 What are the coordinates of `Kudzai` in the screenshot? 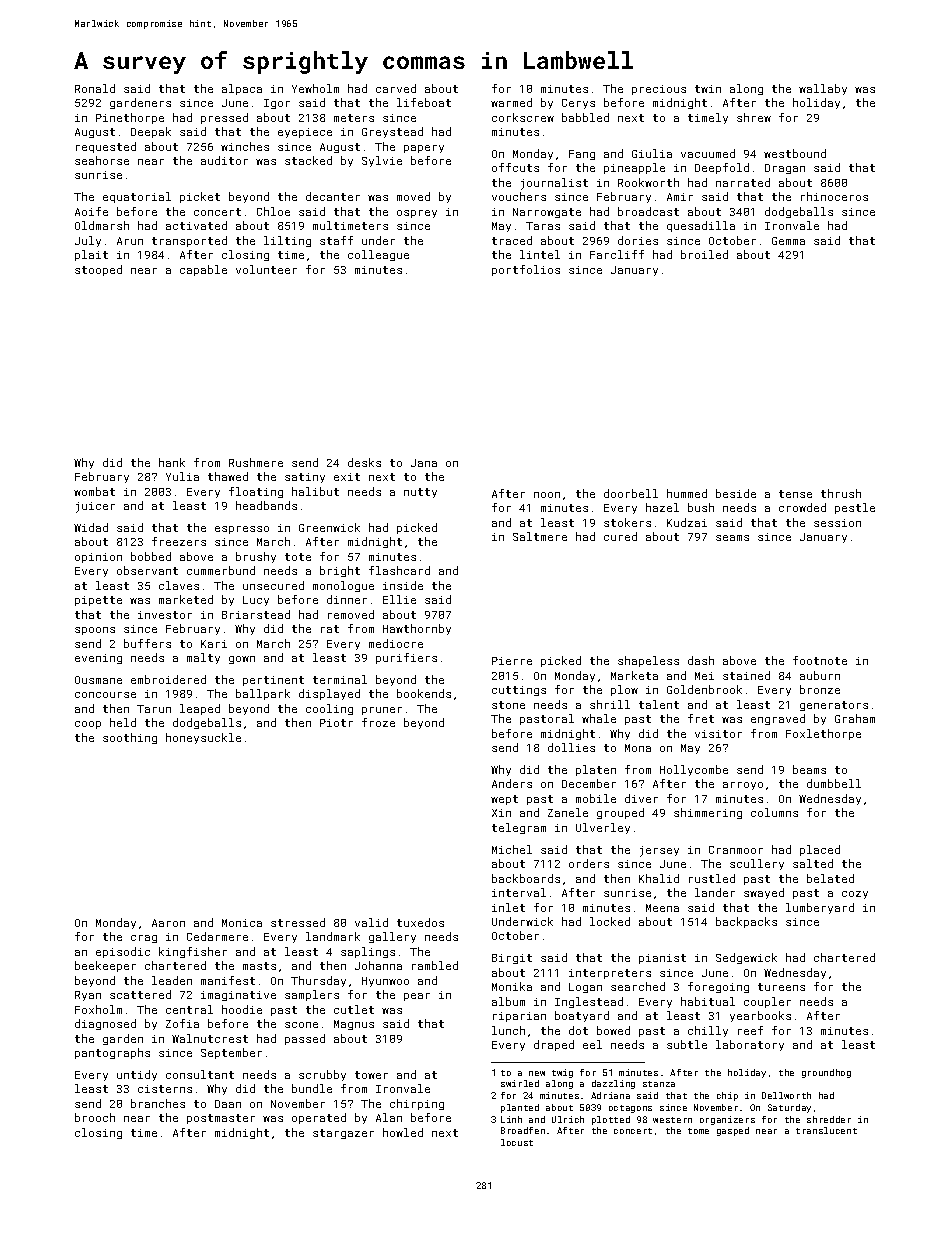 It's located at (687, 522).
